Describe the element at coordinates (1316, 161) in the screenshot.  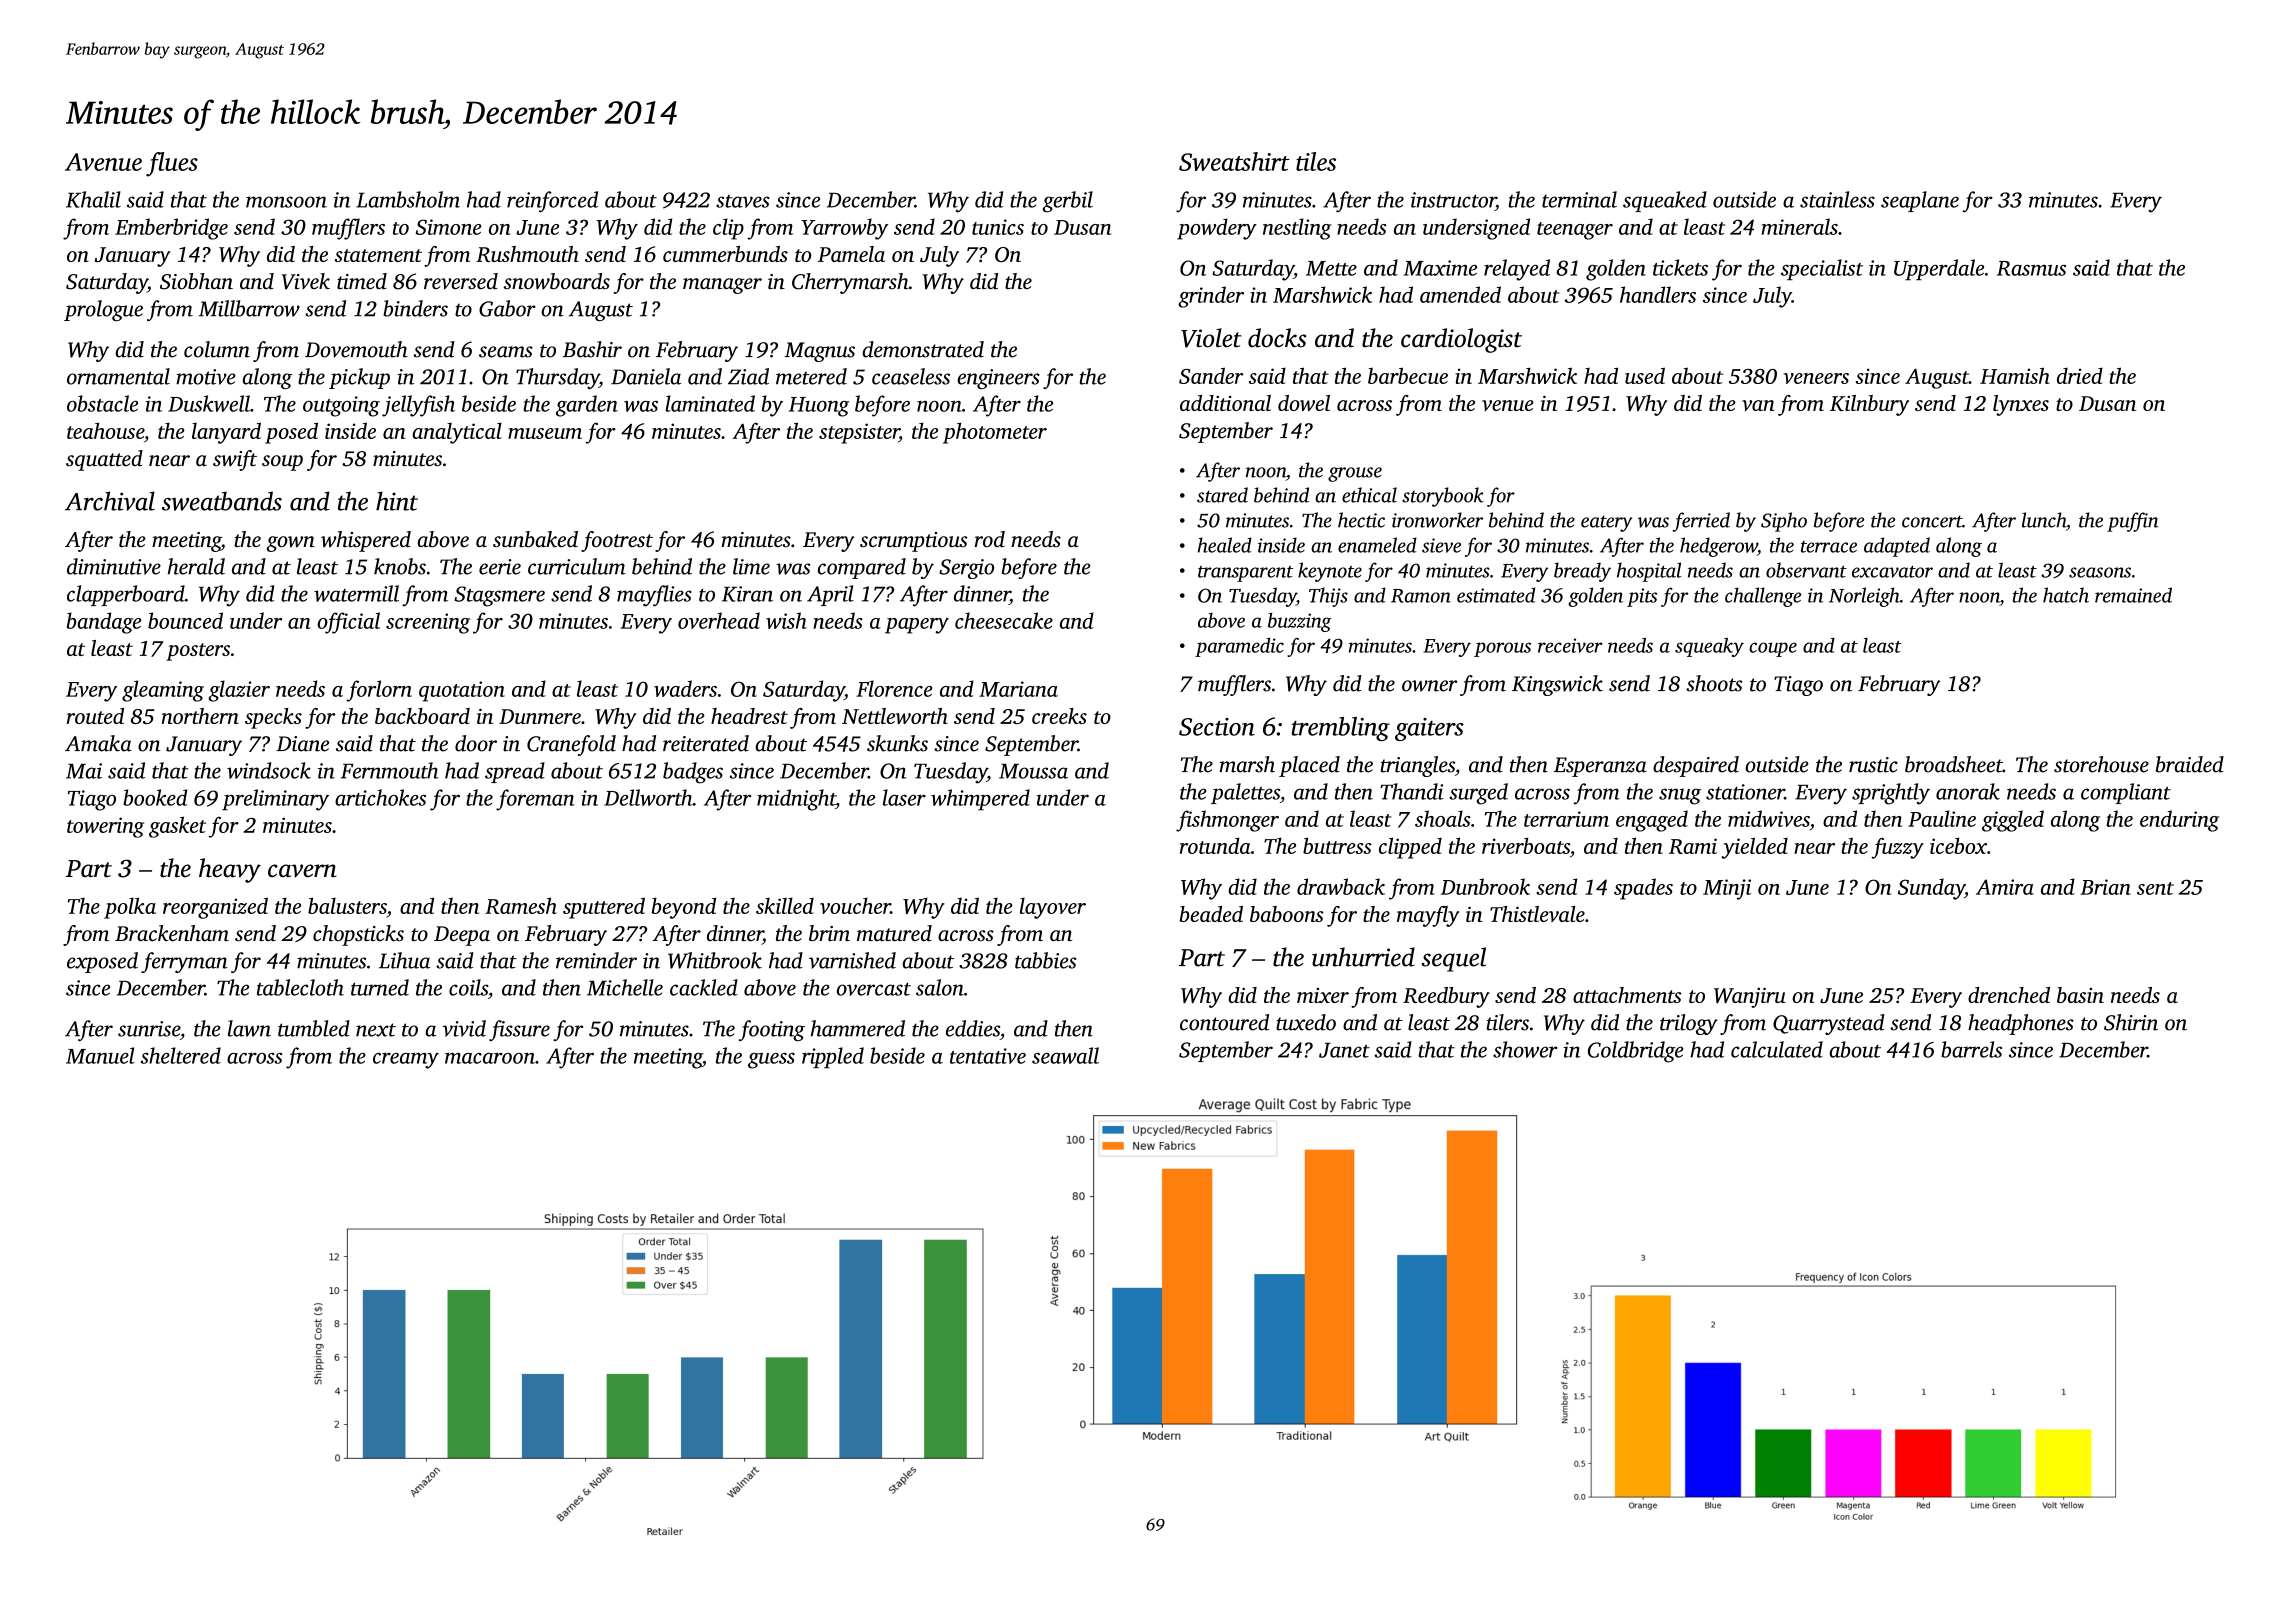
I see `tiles` at that location.
